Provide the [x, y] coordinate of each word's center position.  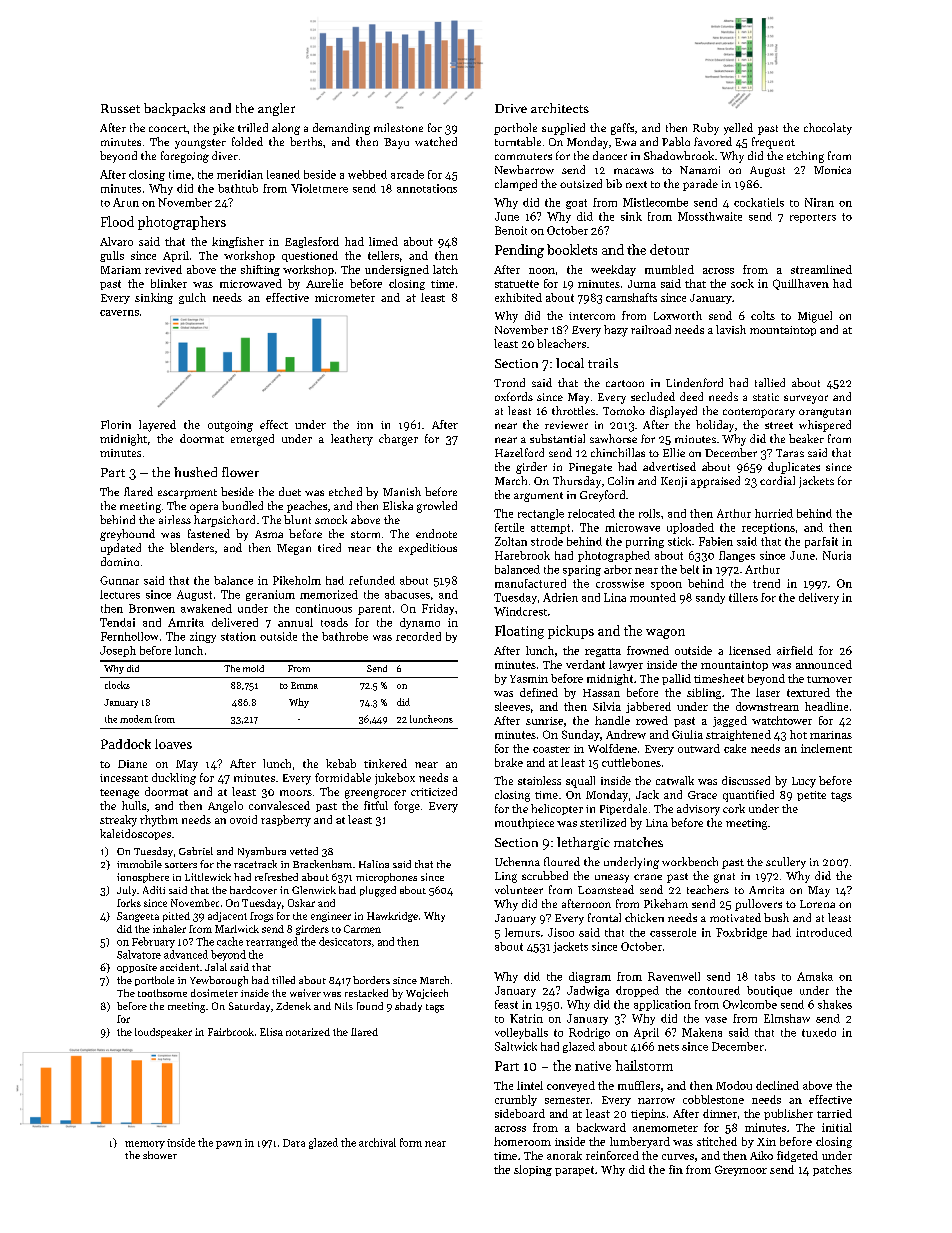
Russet [120, 108]
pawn [229, 1145]
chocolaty [828, 129]
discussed [746, 780]
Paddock [126, 744]
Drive [511, 108]
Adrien [560, 597]
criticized [434, 791]
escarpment [187, 494]
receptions [768, 528]
